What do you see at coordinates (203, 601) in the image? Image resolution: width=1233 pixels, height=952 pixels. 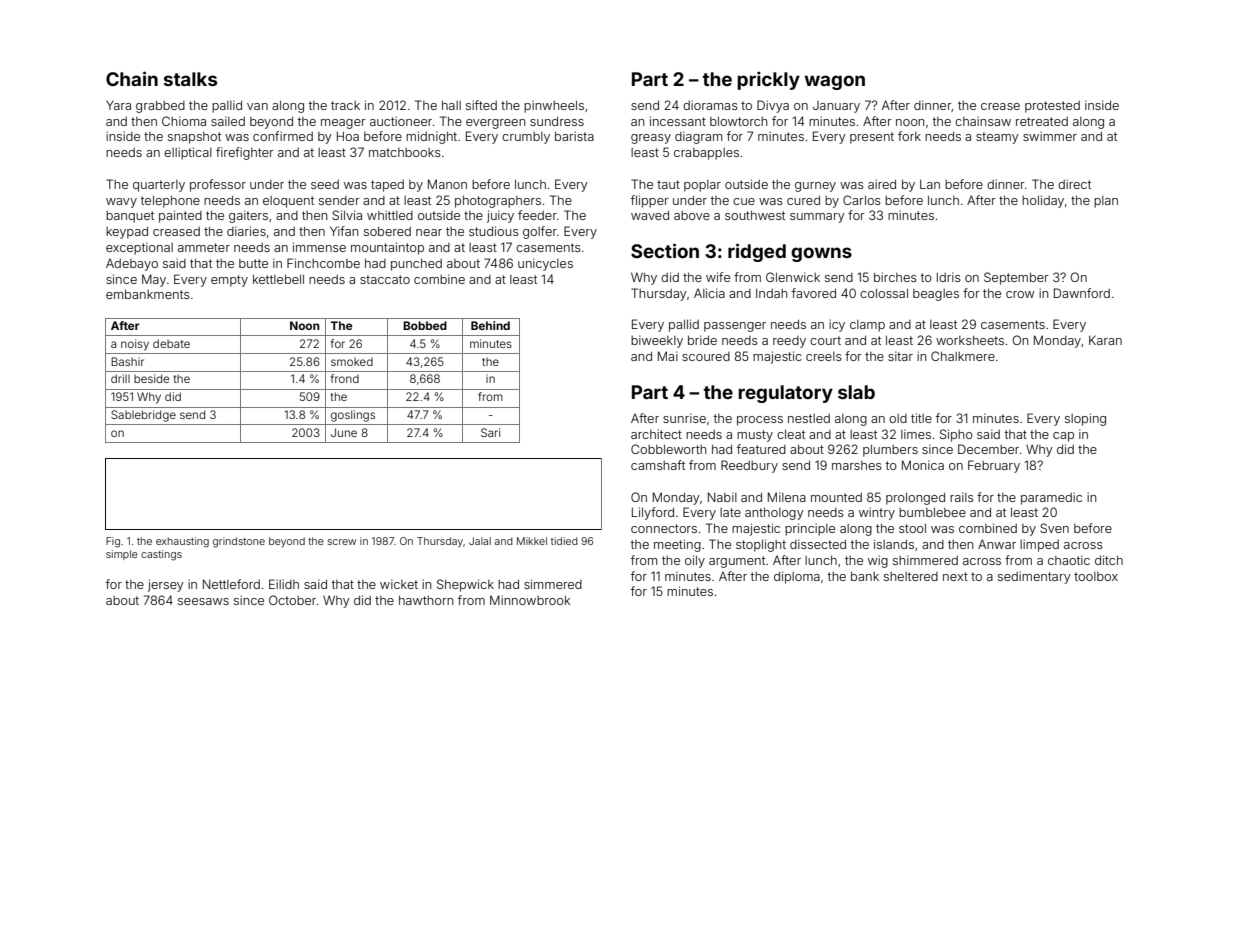 I see `seesaws` at bounding box center [203, 601].
